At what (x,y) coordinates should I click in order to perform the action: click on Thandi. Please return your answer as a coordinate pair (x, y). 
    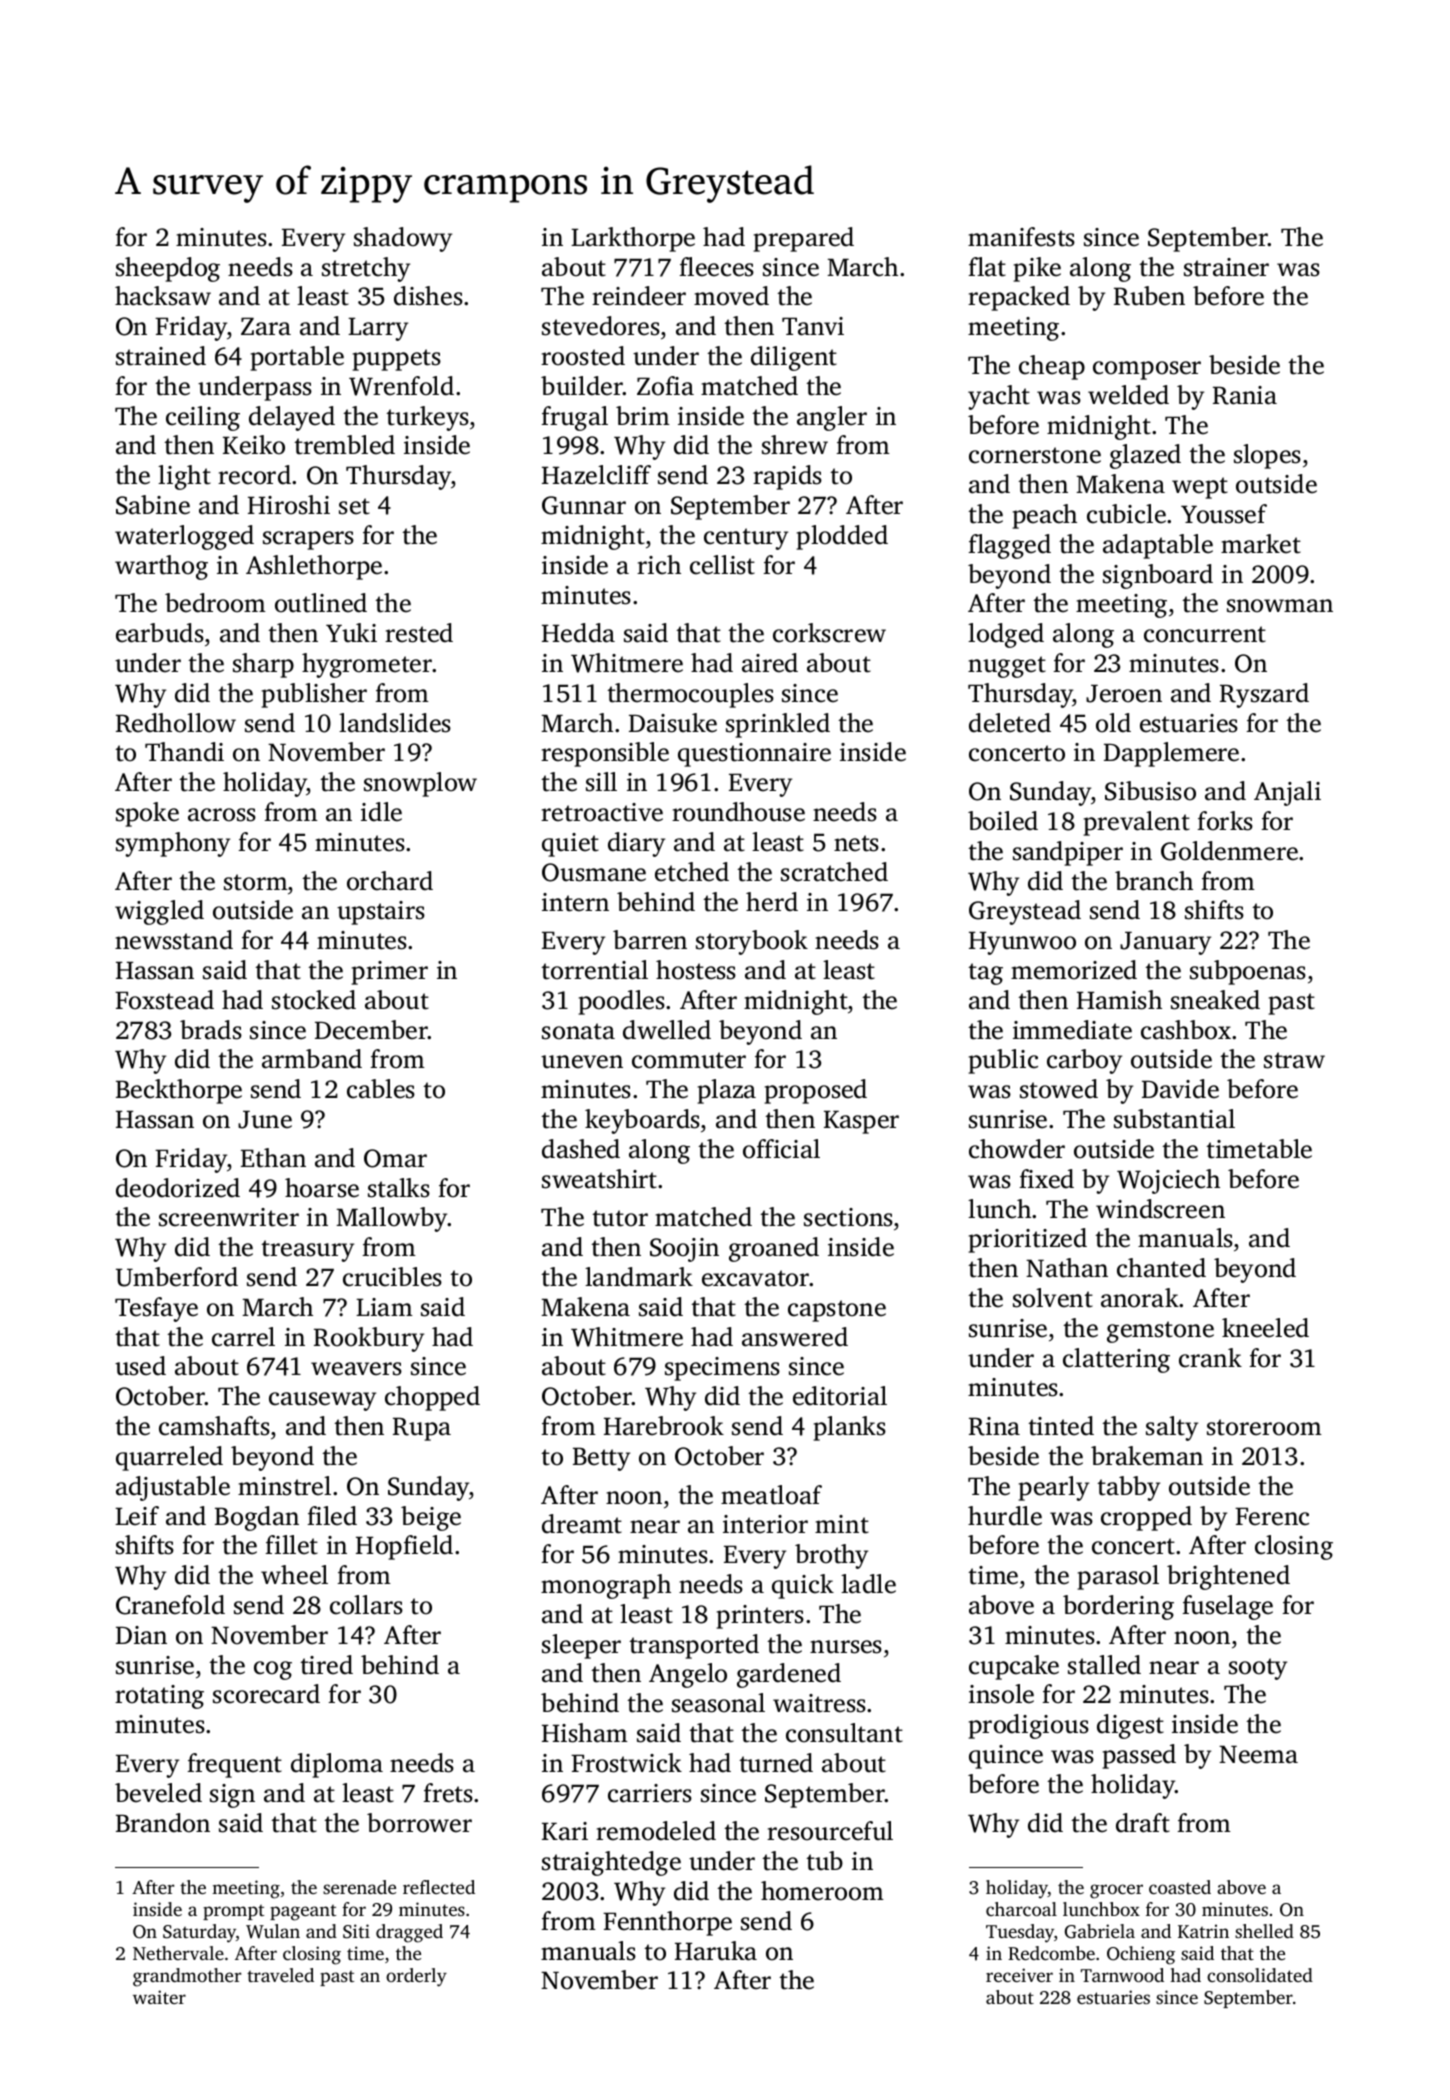
    Looking at the image, I should click on (184, 752).
